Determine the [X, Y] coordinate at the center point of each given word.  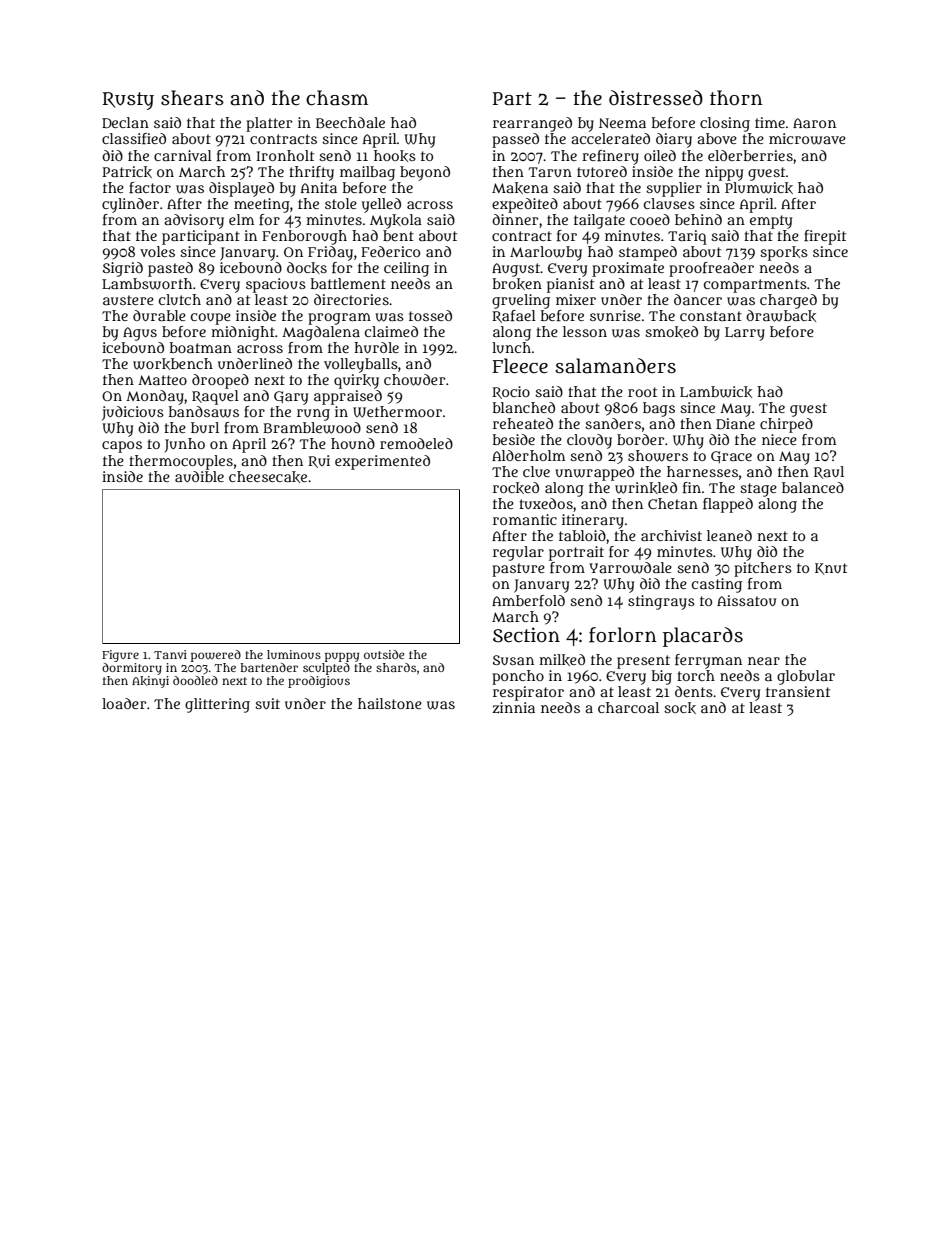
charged [788, 301]
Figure [120, 656]
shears [192, 98]
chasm [337, 98]
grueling [521, 301]
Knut [831, 569]
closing [725, 124]
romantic [525, 519]
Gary [291, 398]
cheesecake [268, 477]
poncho [518, 677]
